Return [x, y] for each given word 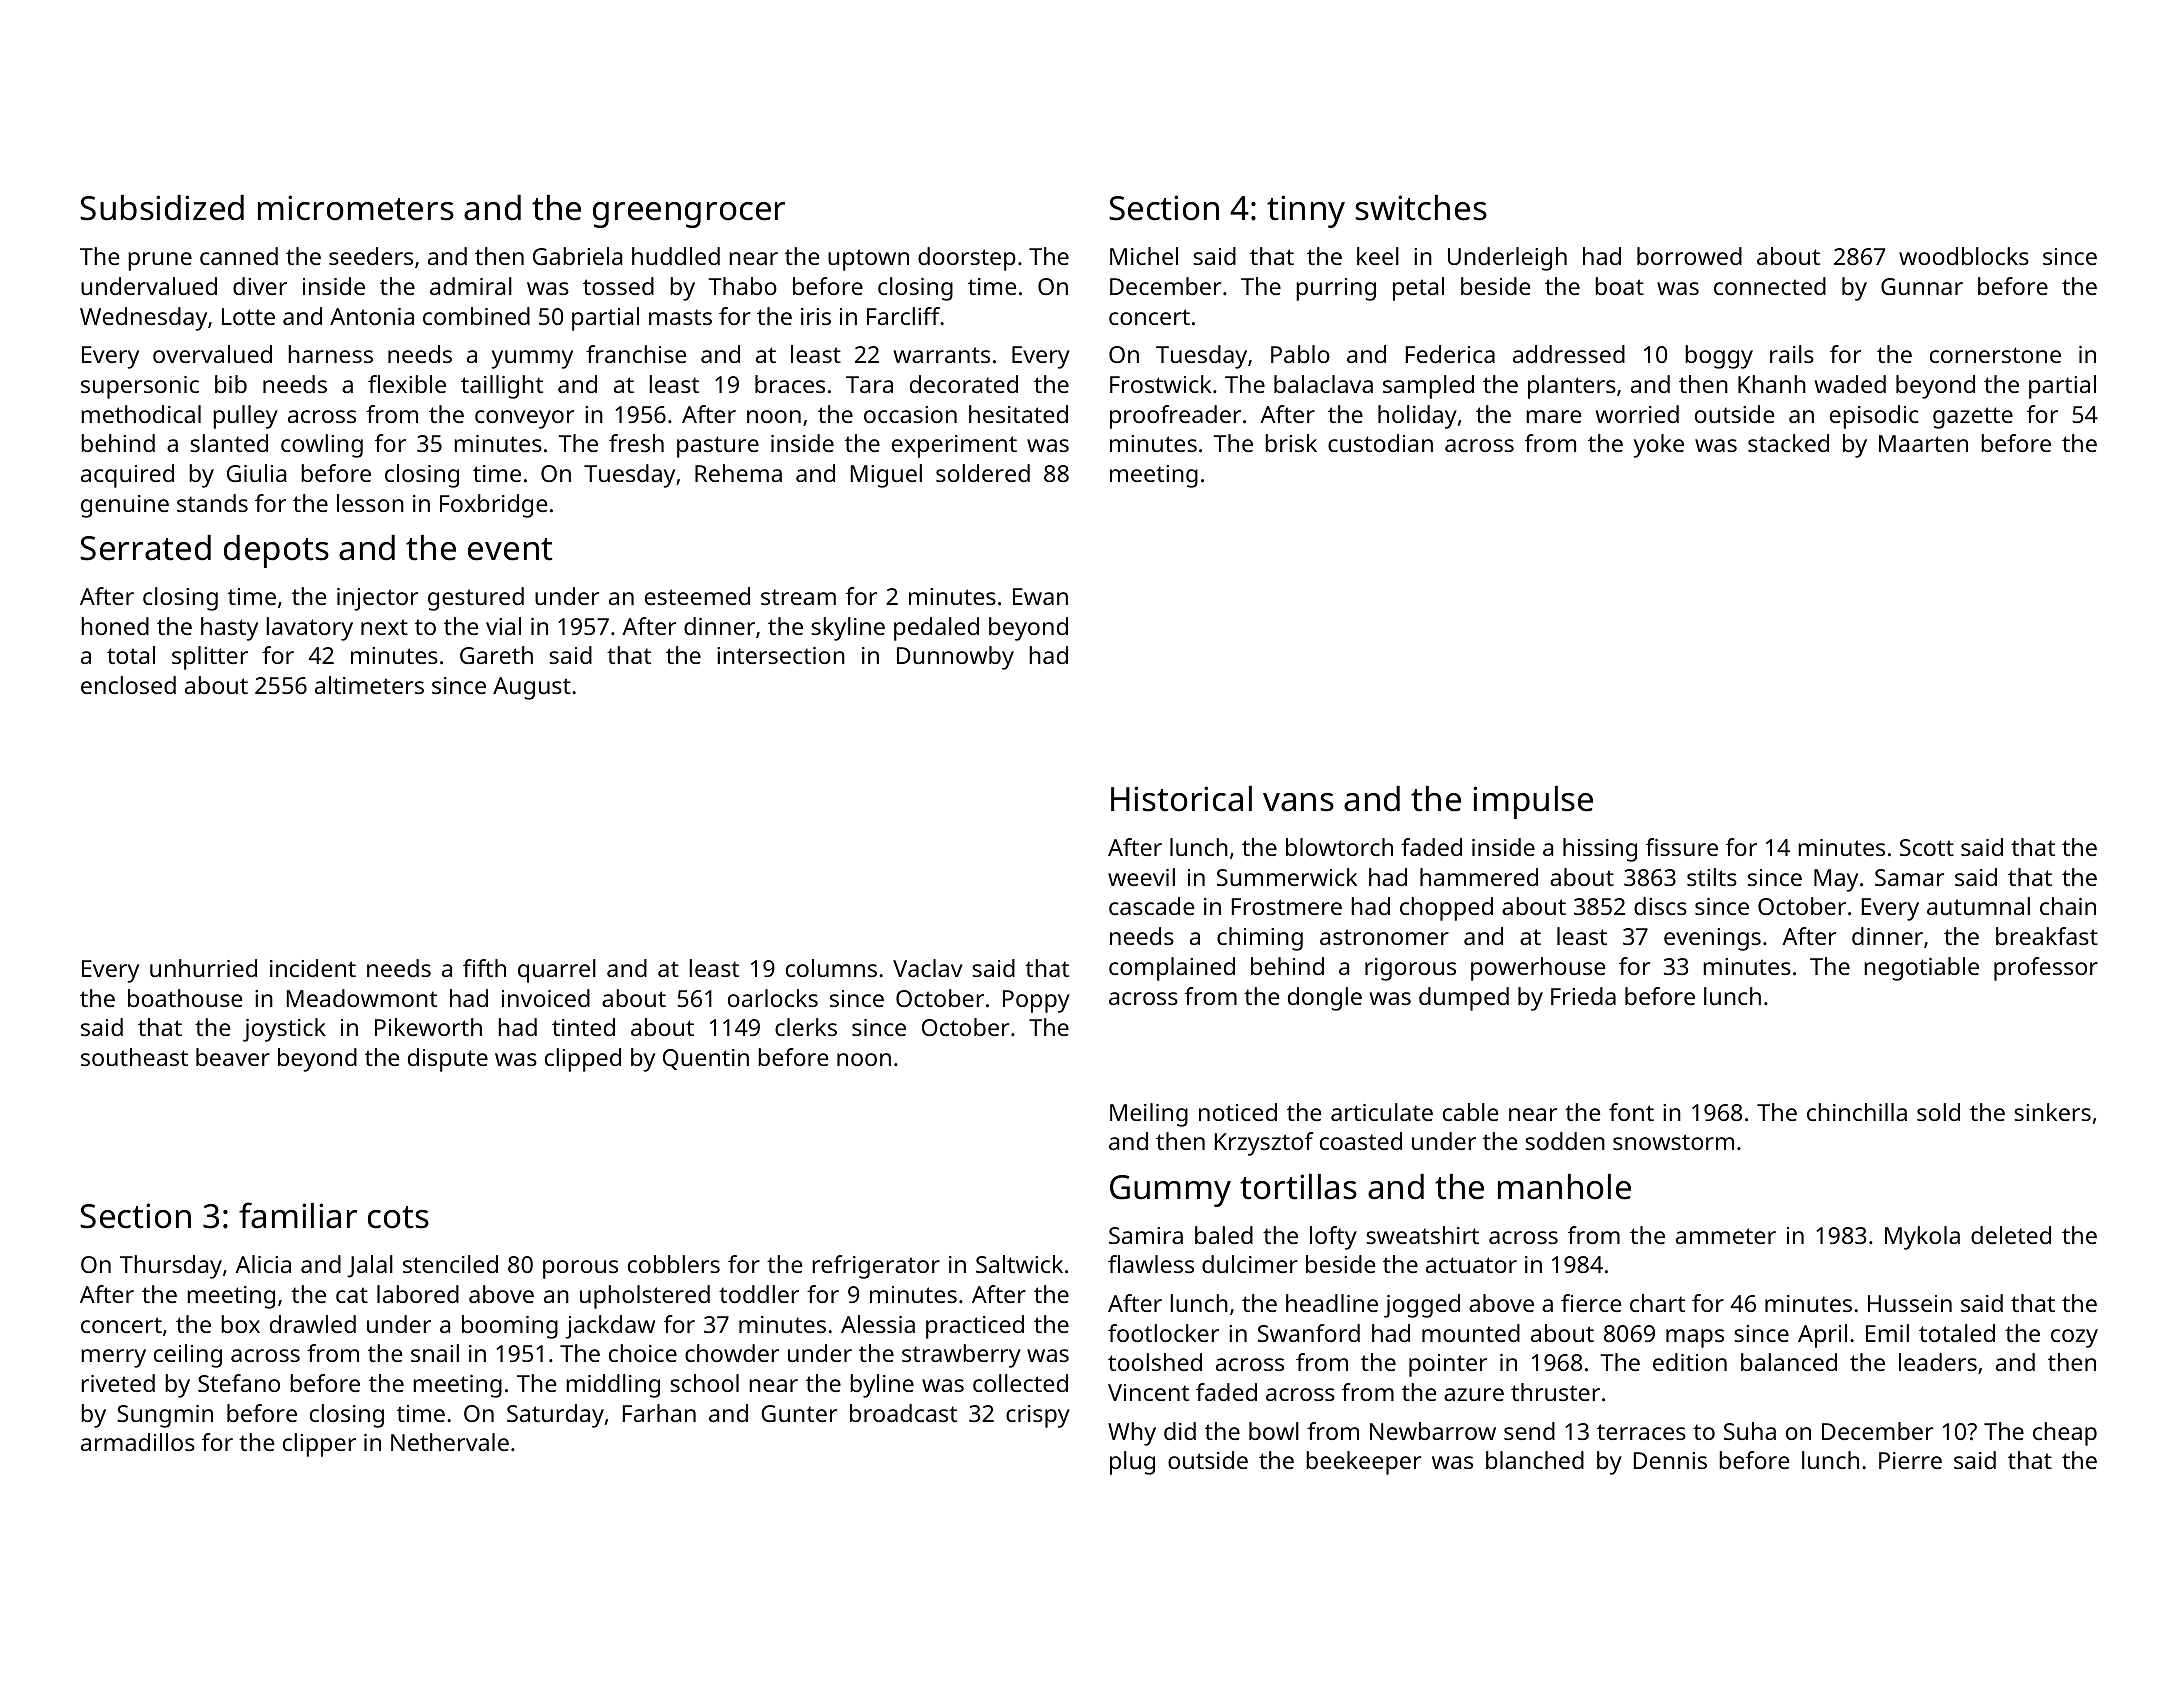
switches [1421, 208]
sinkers [2052, 1112]
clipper [319, 1445]
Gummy [1170, 1191]
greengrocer [689, 215]
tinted [583, 1027]
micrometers [356, 208]
